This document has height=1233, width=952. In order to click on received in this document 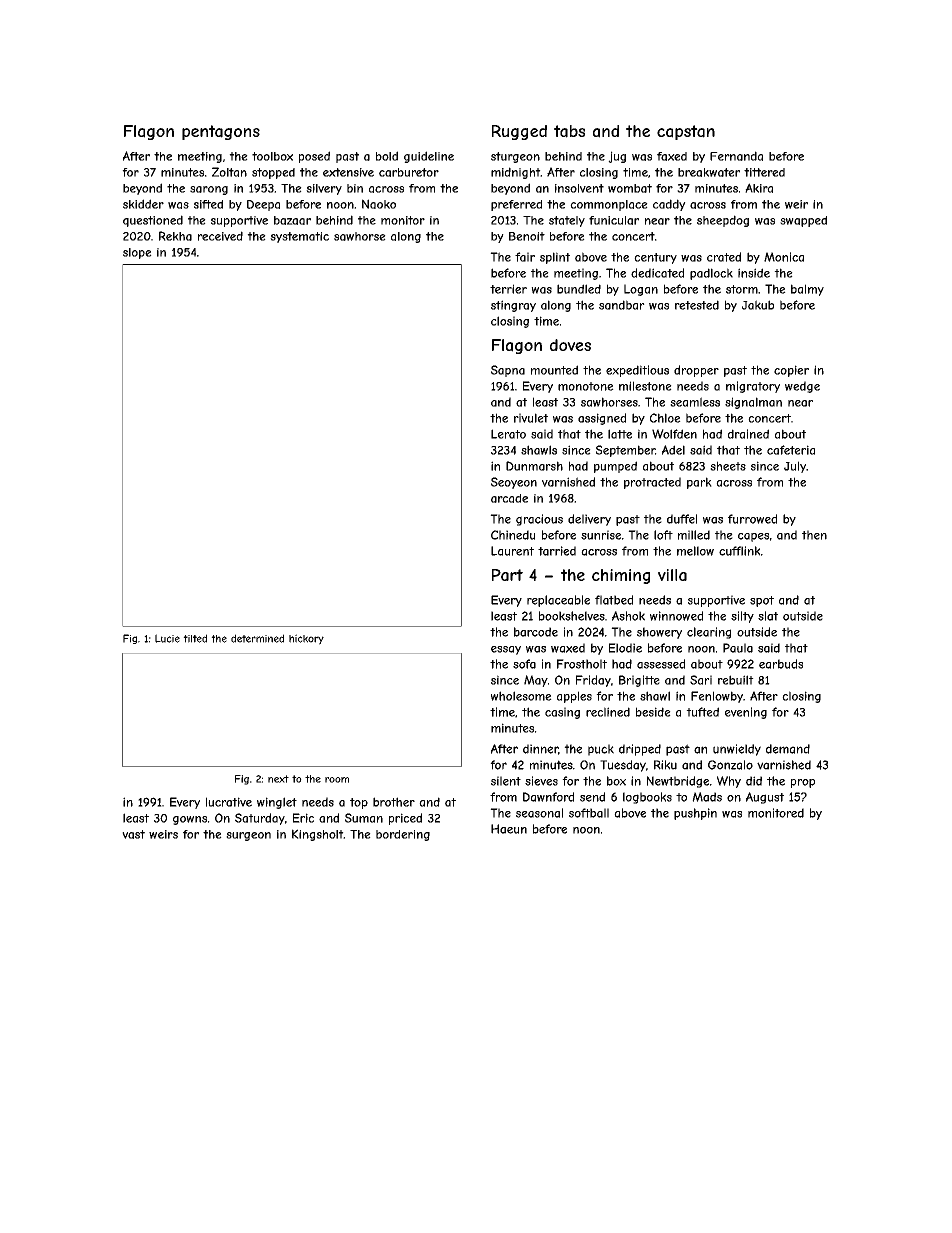, I will do `click(220, 236)`.
